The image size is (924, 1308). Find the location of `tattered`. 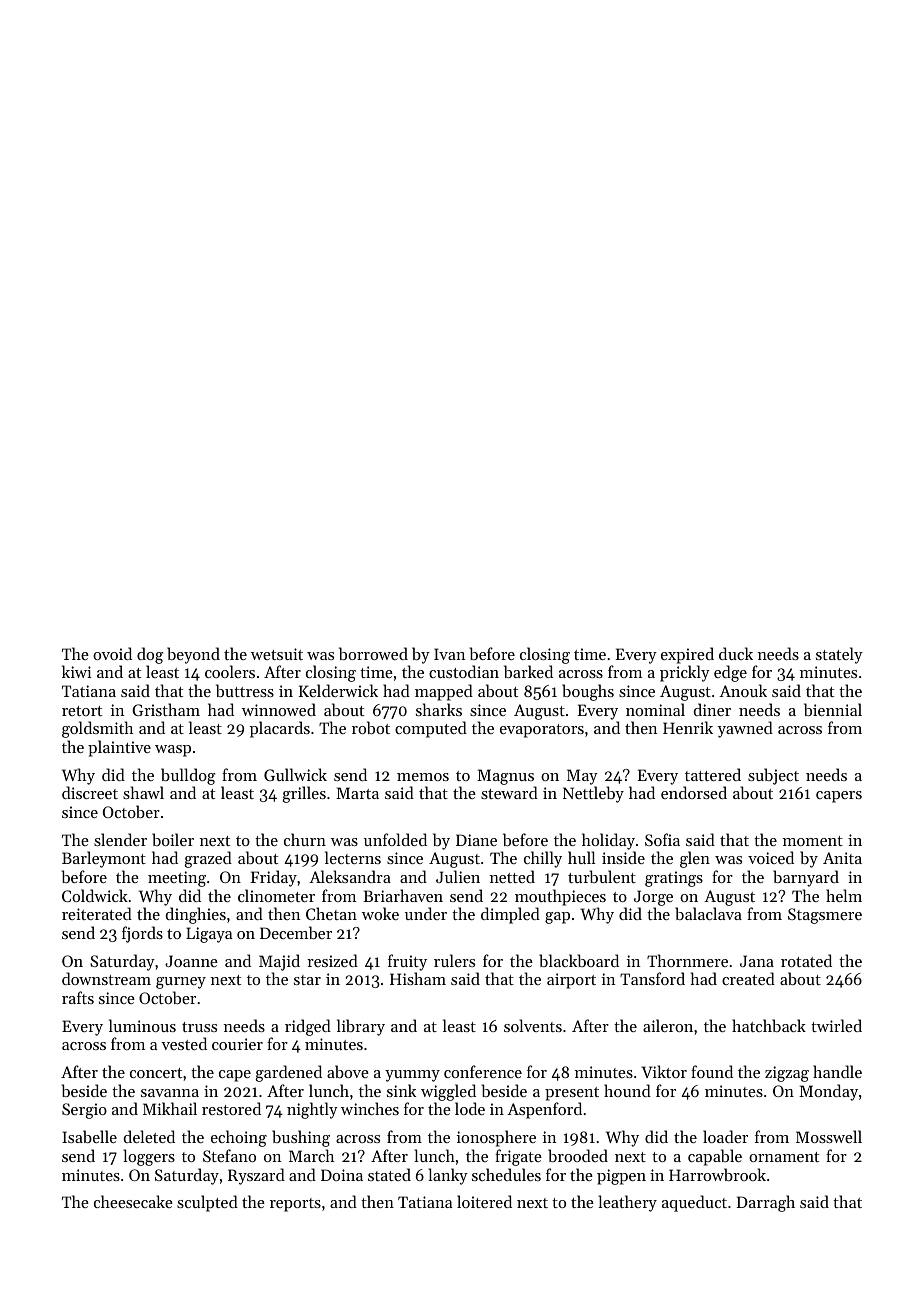

tattered is located at coordinates (713, 774).
